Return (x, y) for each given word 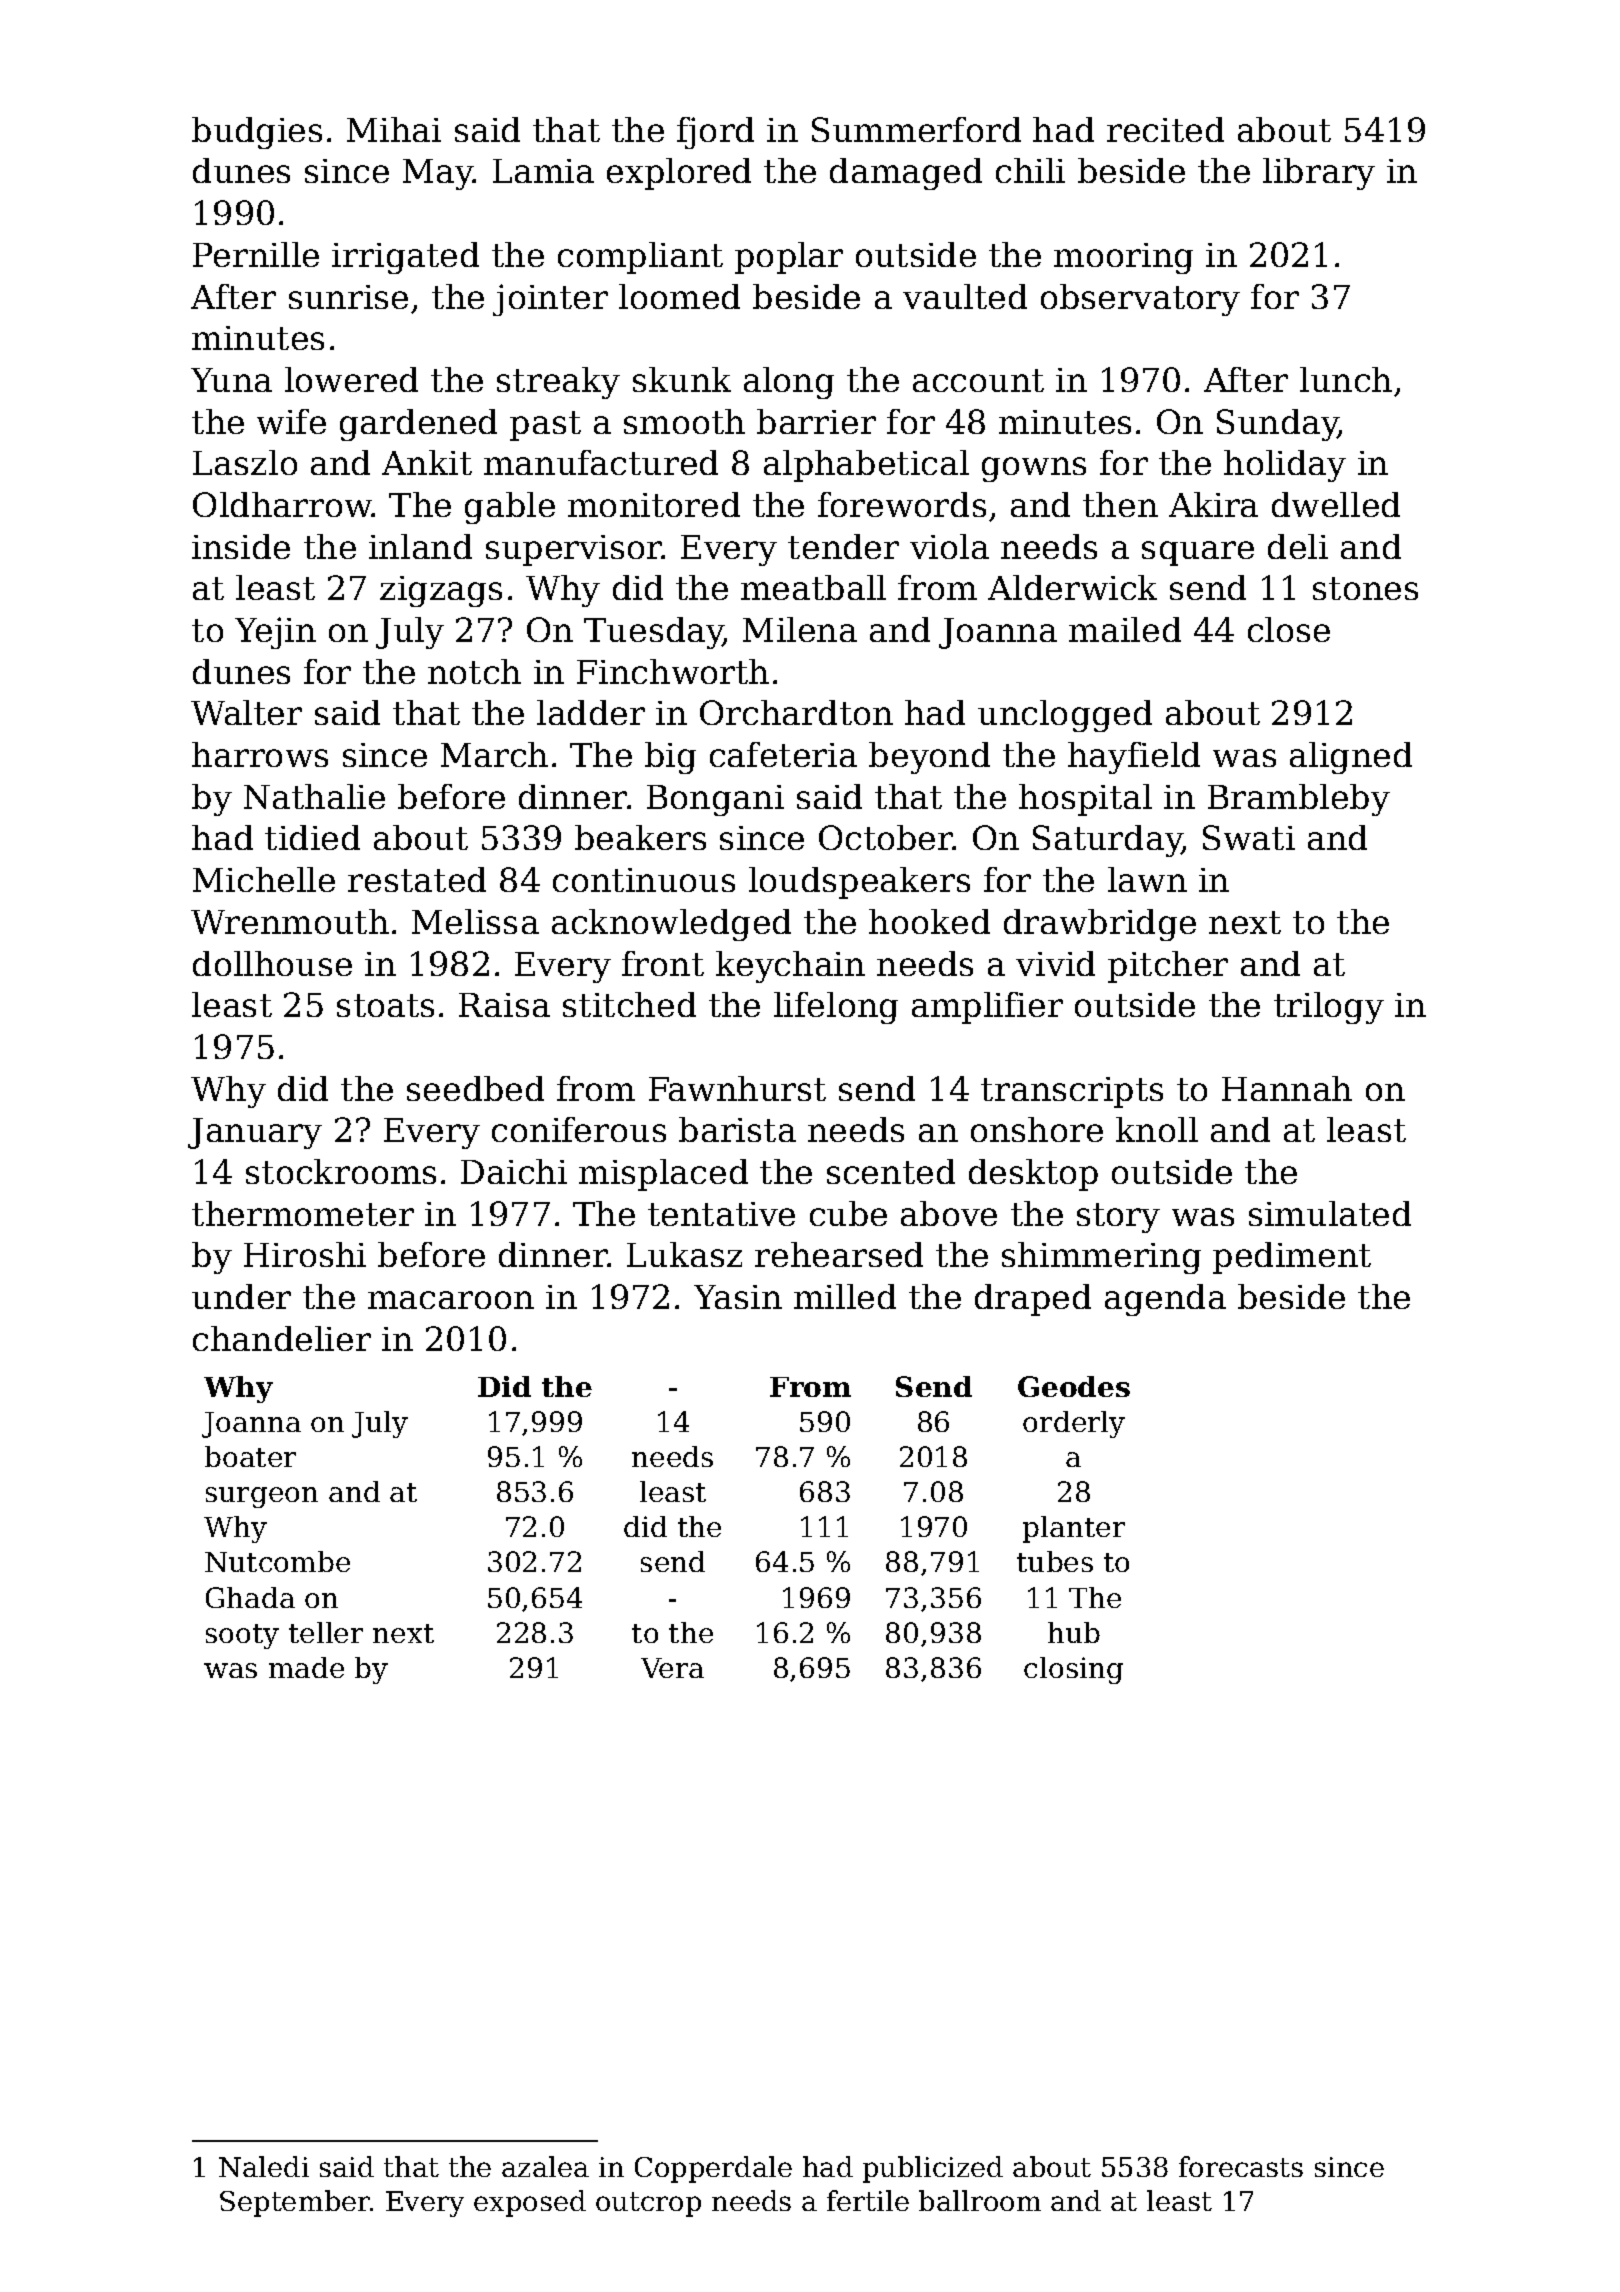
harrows (260, 754)
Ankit (427, 462)
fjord (715, 133)
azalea (545, 2166)
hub (1074, 1632)
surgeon (262, 1497)
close (1289, 629)
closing (1073, 1670)
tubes (1055, 1561)
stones (1365, 588)
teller (326, 1632)
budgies (257, 133)
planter (1074, 1529)
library (1319, 174)
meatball (813, 587)
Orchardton (796, 712)
